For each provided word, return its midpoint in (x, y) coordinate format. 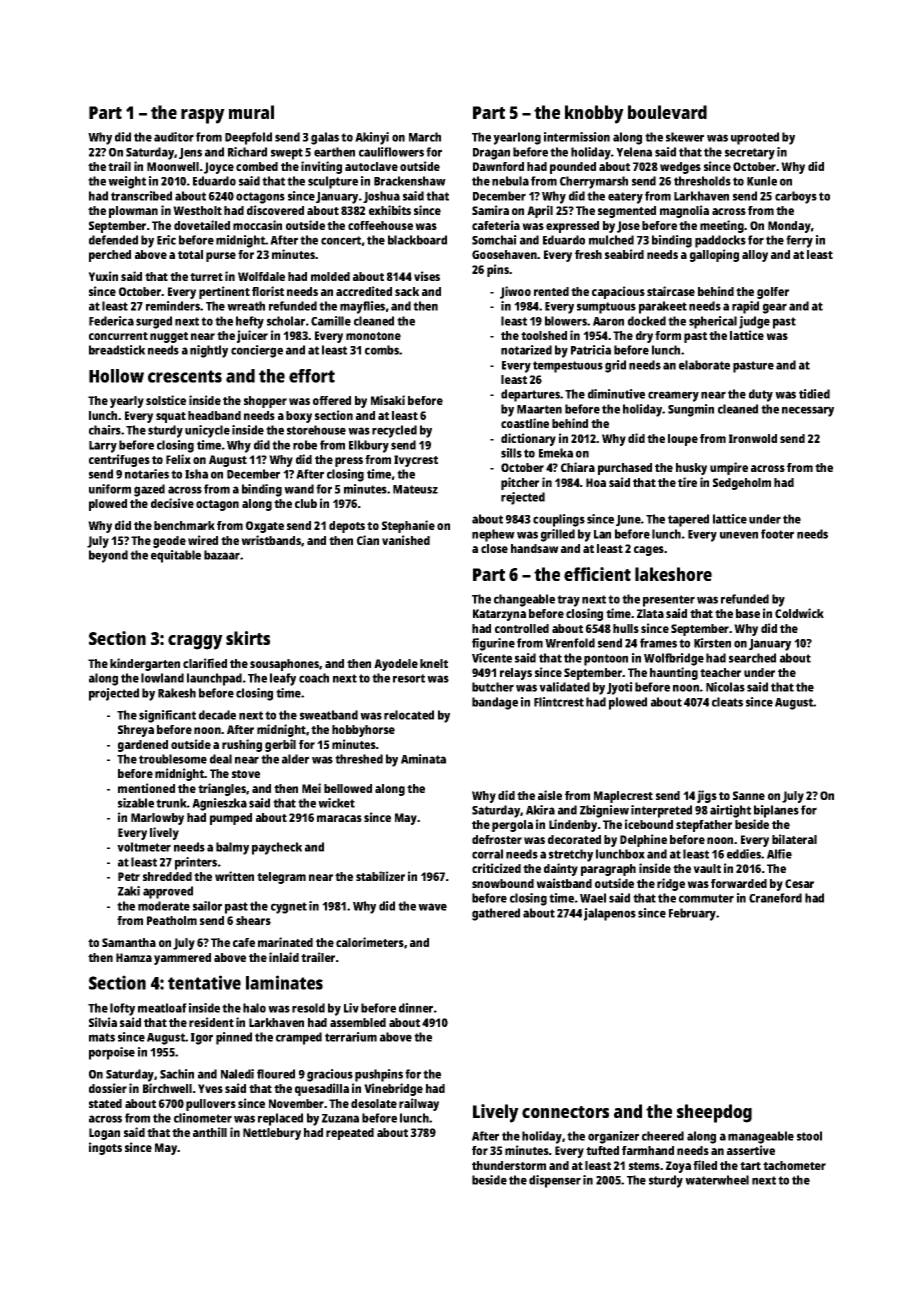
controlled (522, 628)
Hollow (116, 376)
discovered (275, 210)
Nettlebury (272, 1134)
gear (775, 308)
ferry (799, 241)
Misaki (388, 400)
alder (295, 759)
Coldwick (799, 613)
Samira (490, 210)
